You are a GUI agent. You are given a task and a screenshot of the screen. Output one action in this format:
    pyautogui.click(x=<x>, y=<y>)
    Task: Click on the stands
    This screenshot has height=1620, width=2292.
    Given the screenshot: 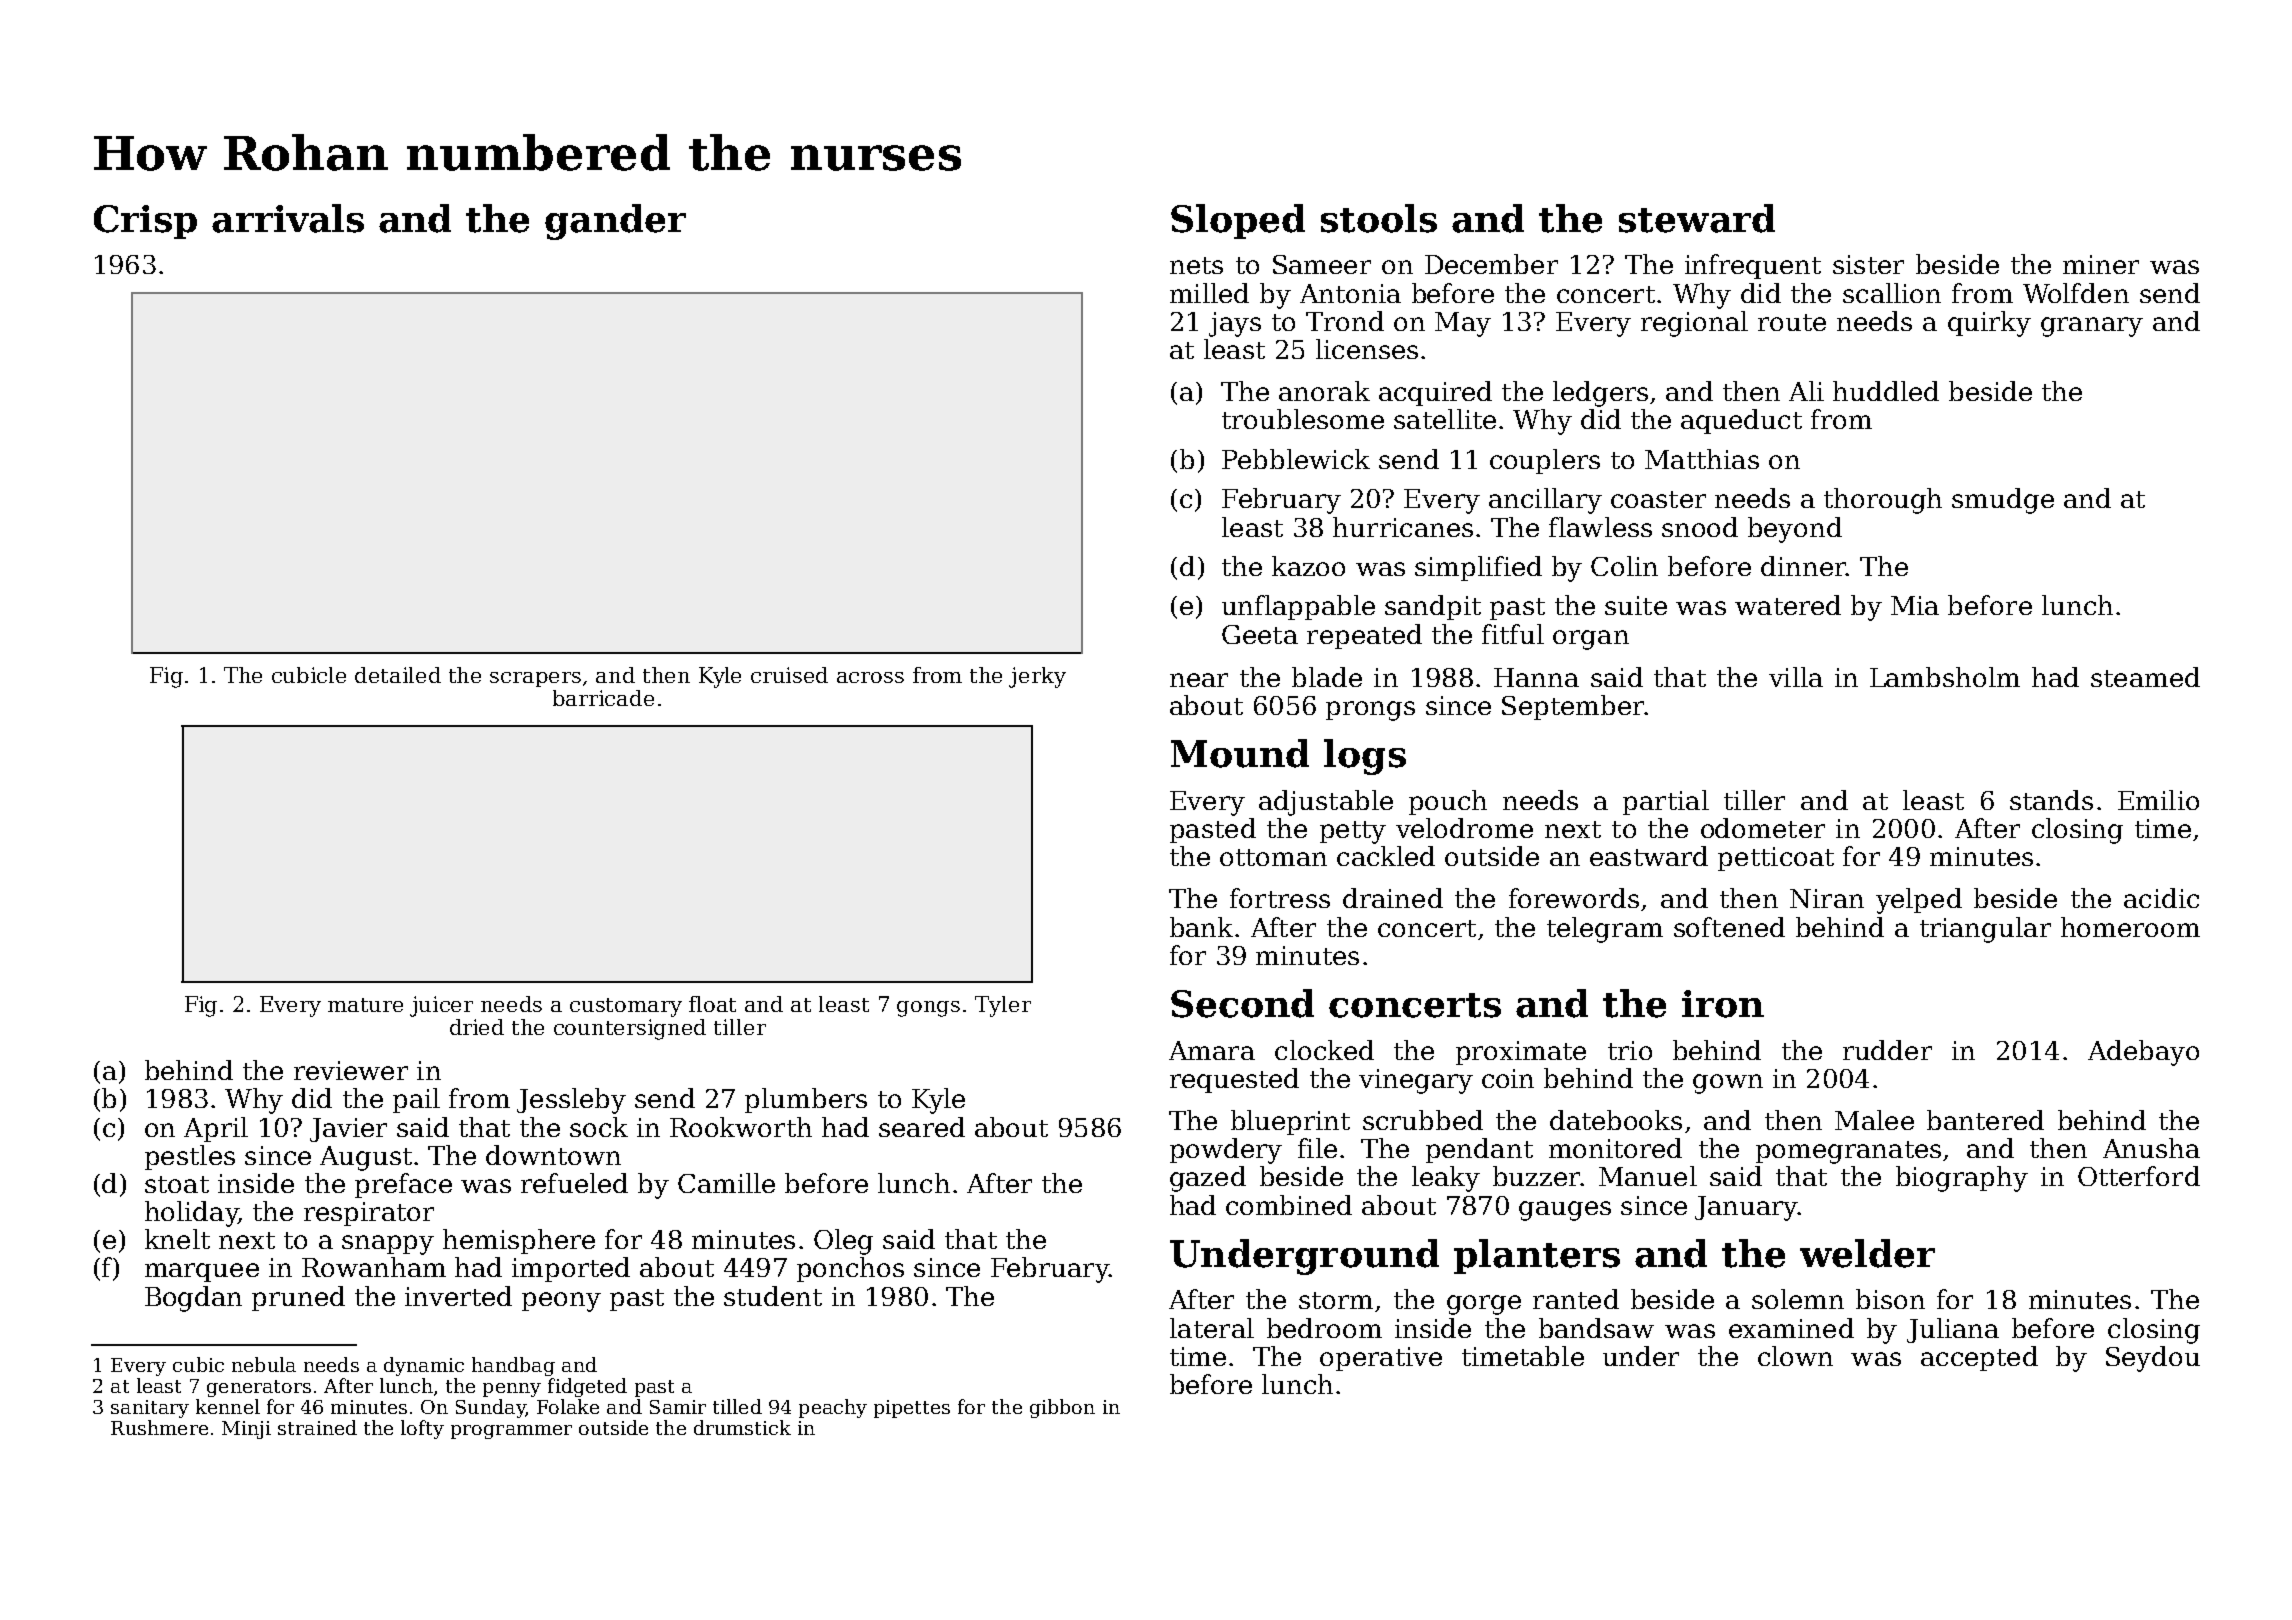 What is the action you would take?
    pyautogui.click(x=2051, y=800)
